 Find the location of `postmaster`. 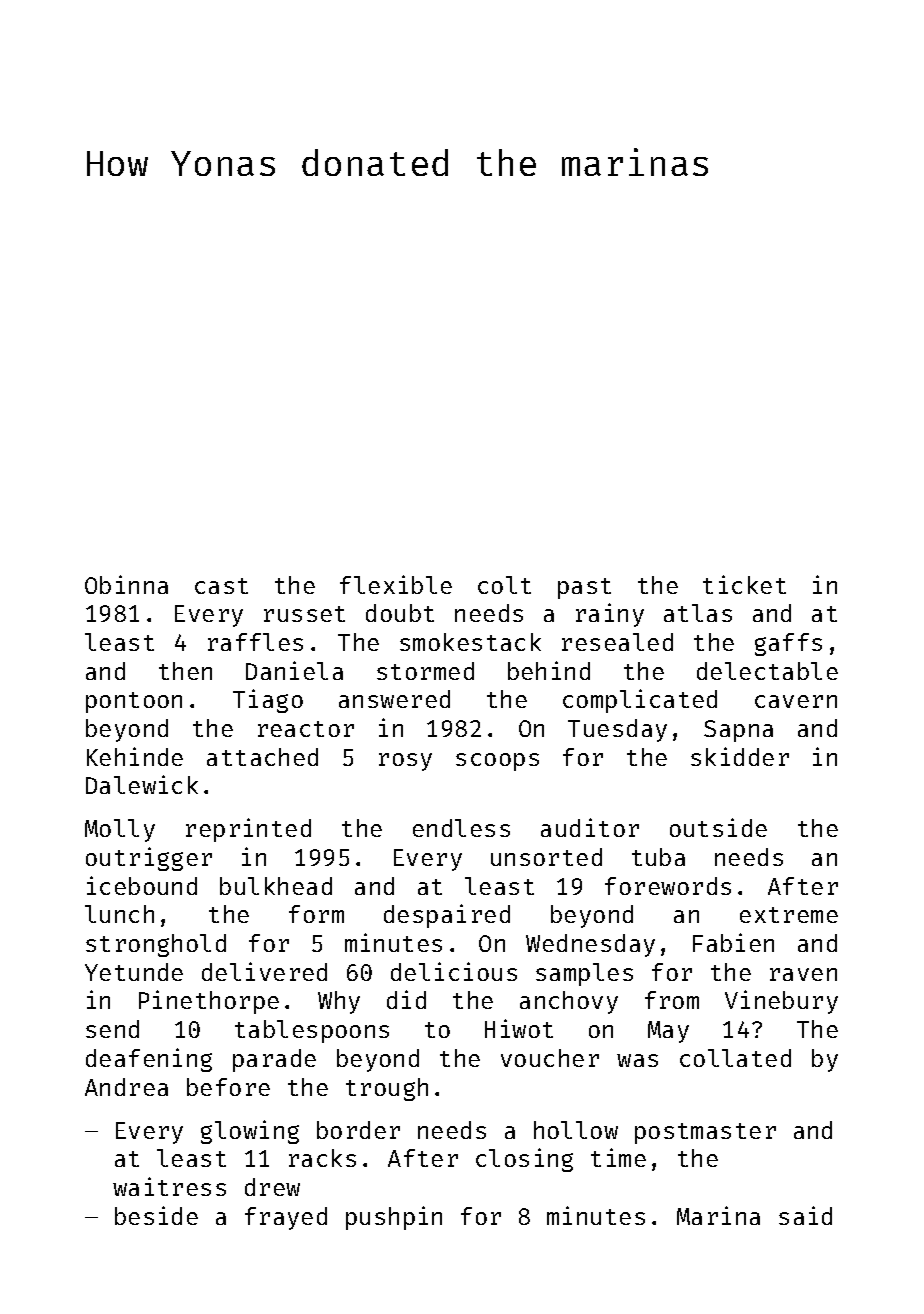

postmaster is located at coordinates (705, 1133).
